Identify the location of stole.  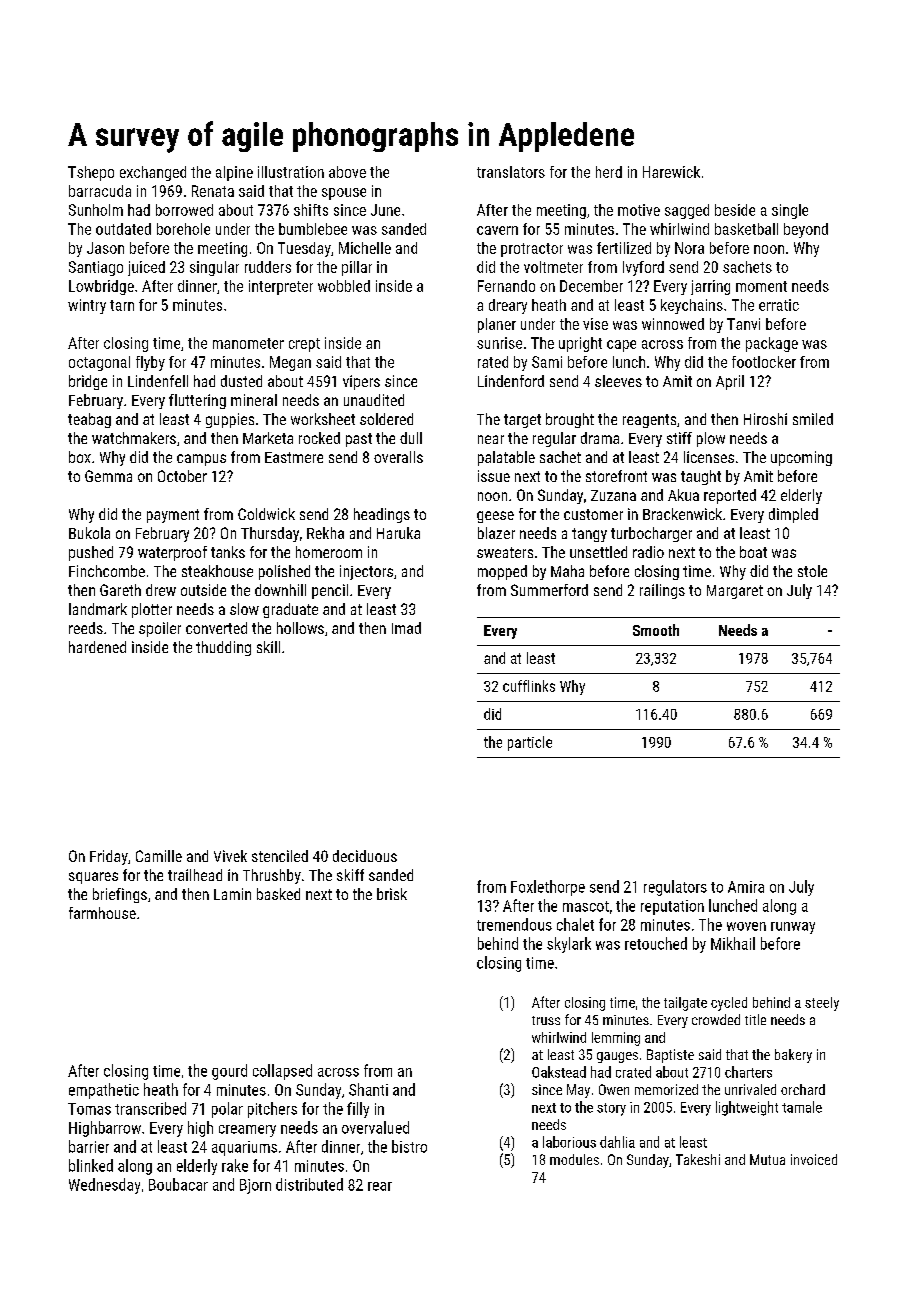
(812, 571).
